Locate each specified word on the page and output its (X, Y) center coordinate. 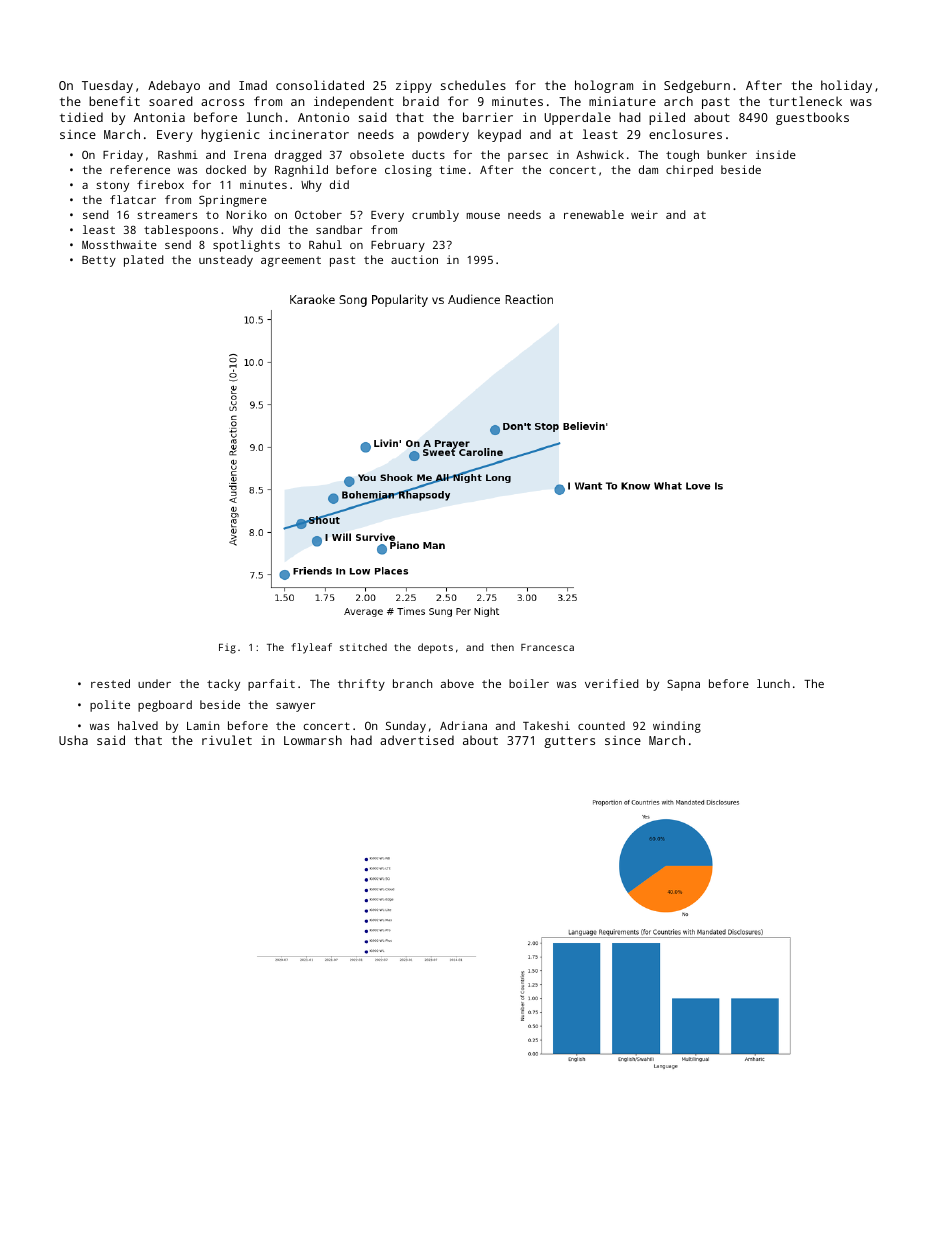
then (502, 647)
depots (435, 648)
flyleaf (312, 648)
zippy (414, 87)
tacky (223, 685)
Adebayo (174, 86)
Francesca (547, 647)
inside (776, 154)
